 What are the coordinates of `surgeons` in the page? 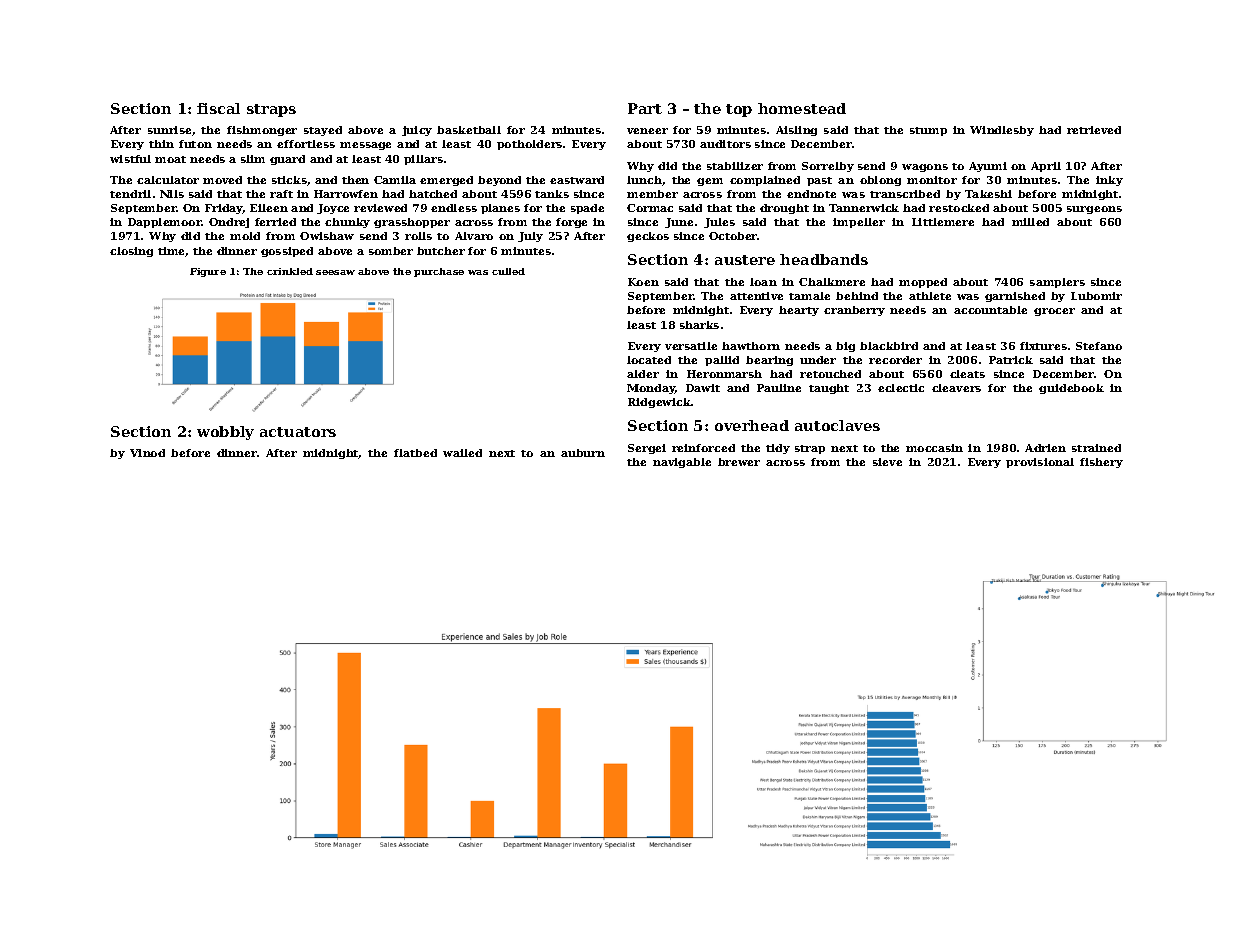 It's located at (1094, 210).
